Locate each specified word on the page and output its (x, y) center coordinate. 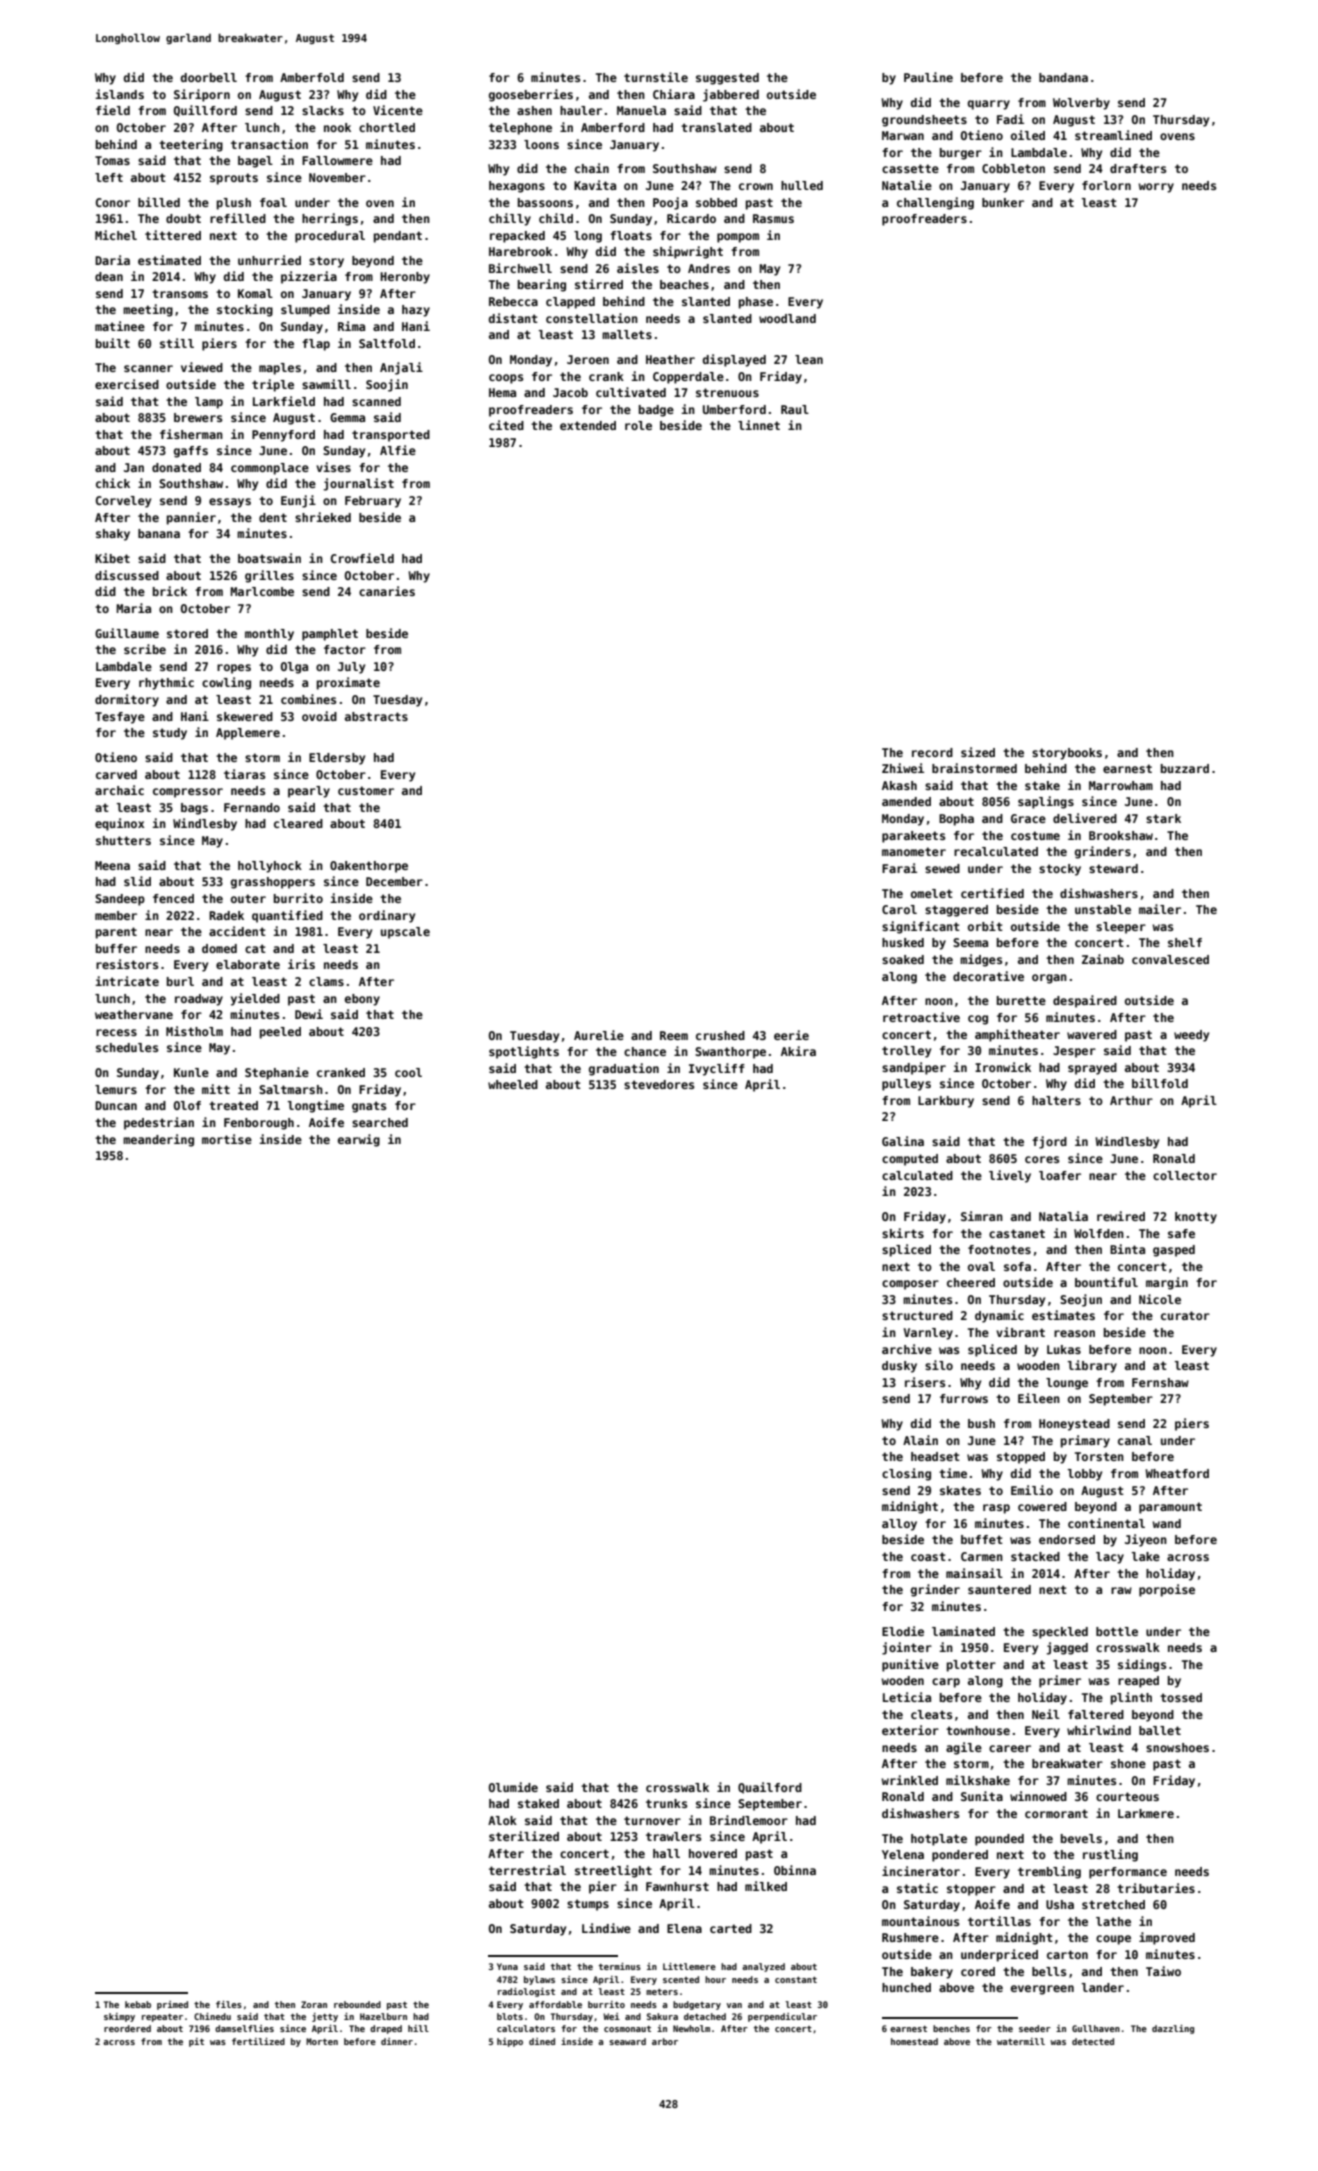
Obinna (795, 1870)
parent (116, 933)
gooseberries (531, 95)
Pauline (928, 77)
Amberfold (312, 77)
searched (380, 1122)
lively (1010, 1176)
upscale (405, 933)
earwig (359, 1140)
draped (386, 2029)
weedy (1191, 1036)
